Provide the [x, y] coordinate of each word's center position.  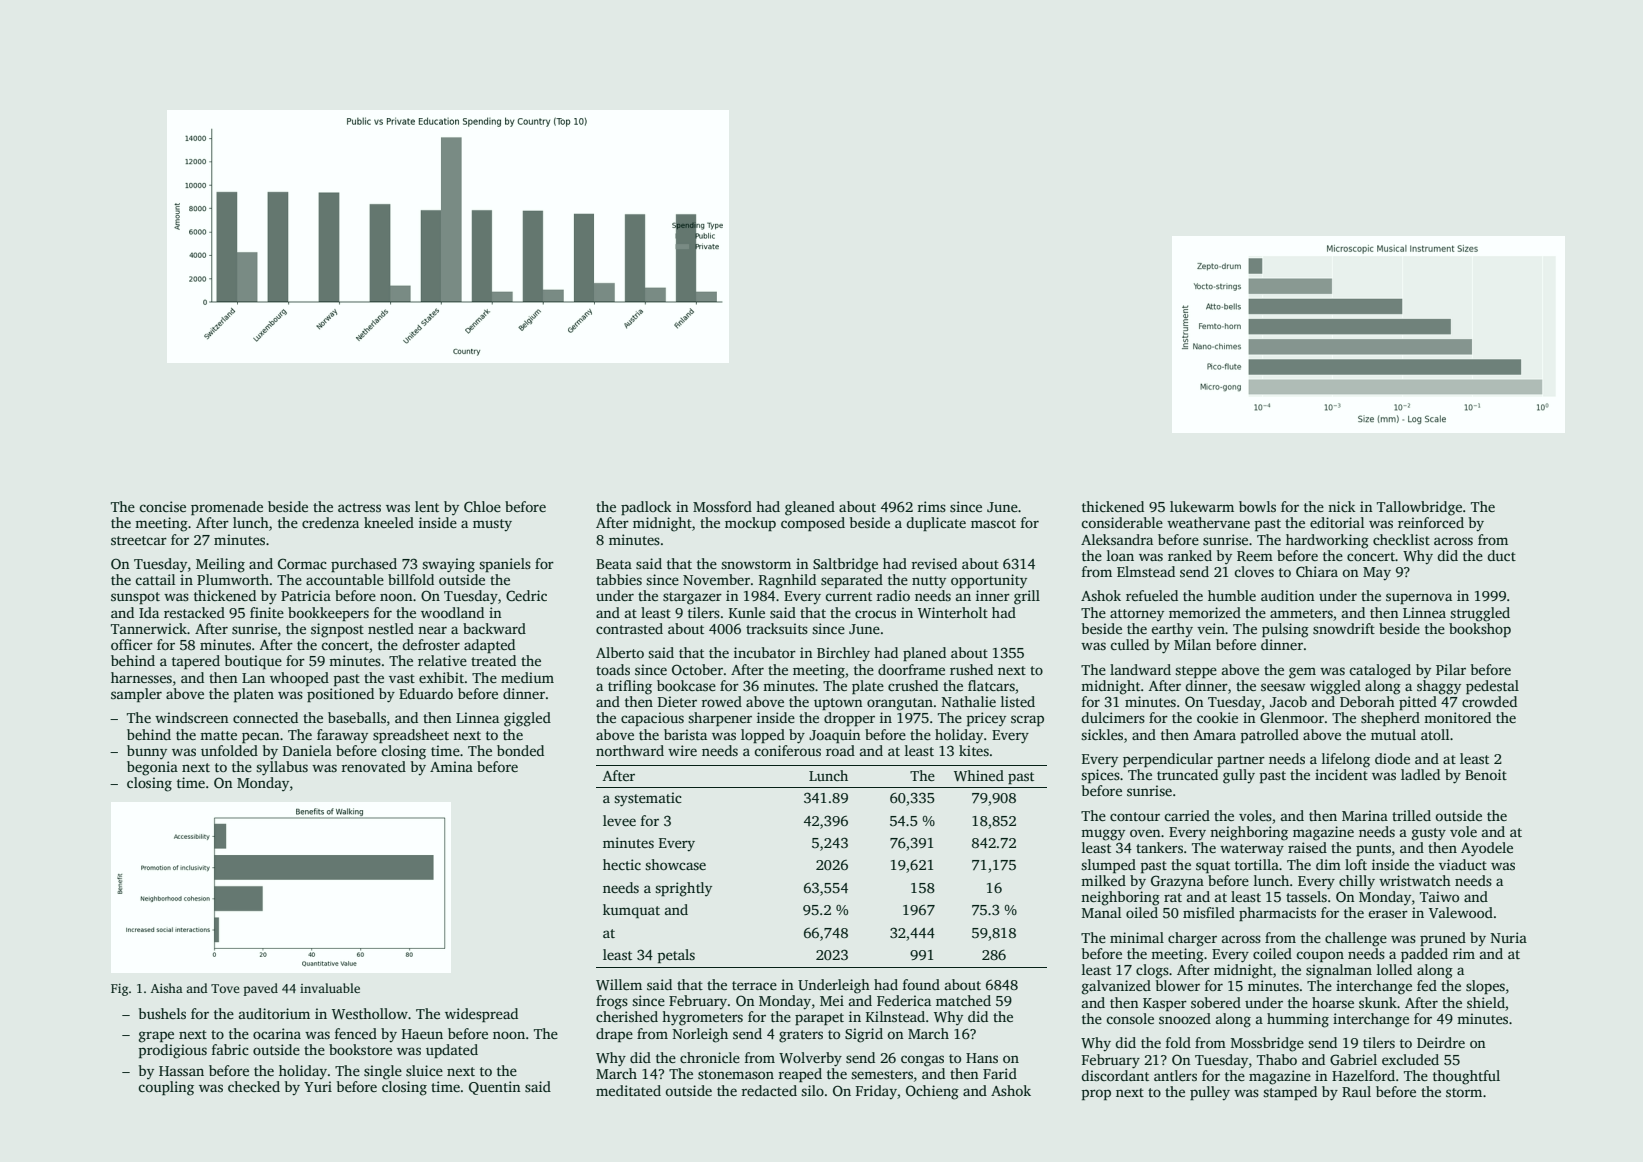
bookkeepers [328, 614]
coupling [166, 1088]
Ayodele [1487, 849]
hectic [622, 864]
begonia [152, 768]
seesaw [1283, 687]
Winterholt [953, 612]
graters [801, 1036]
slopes [1485, 987]
